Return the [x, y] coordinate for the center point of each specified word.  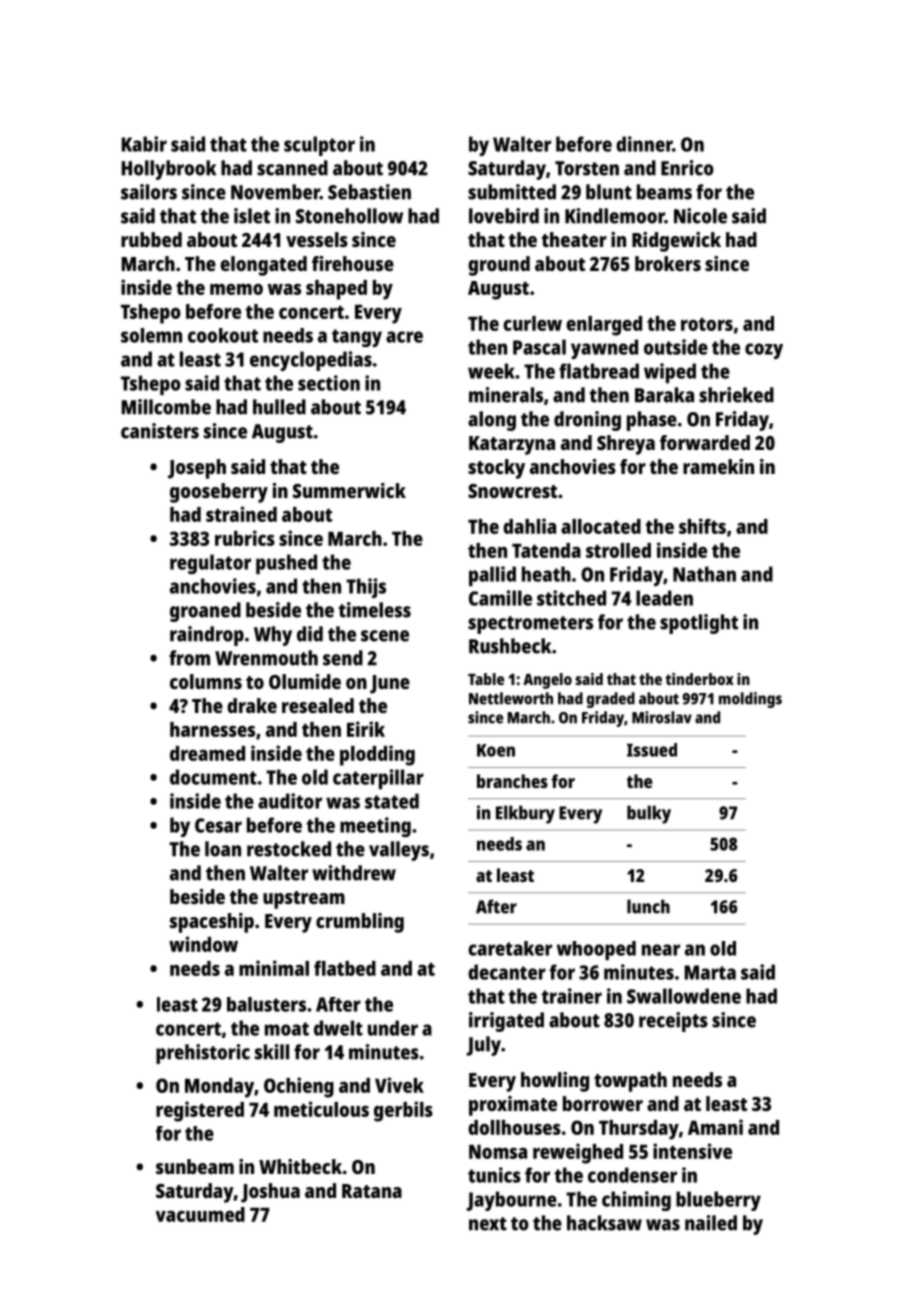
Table [486, 679]
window [203, 944]
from [189, 658]
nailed [711, 1223]
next [488, 1224]
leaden [664, 598]
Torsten [587, 168]
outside [676, 347]
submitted [512, 192]
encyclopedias [311, 361]
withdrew [354, 873]
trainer [571, 996]
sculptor [319, 146]
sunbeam [195, 1166]
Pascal [539, 347]
